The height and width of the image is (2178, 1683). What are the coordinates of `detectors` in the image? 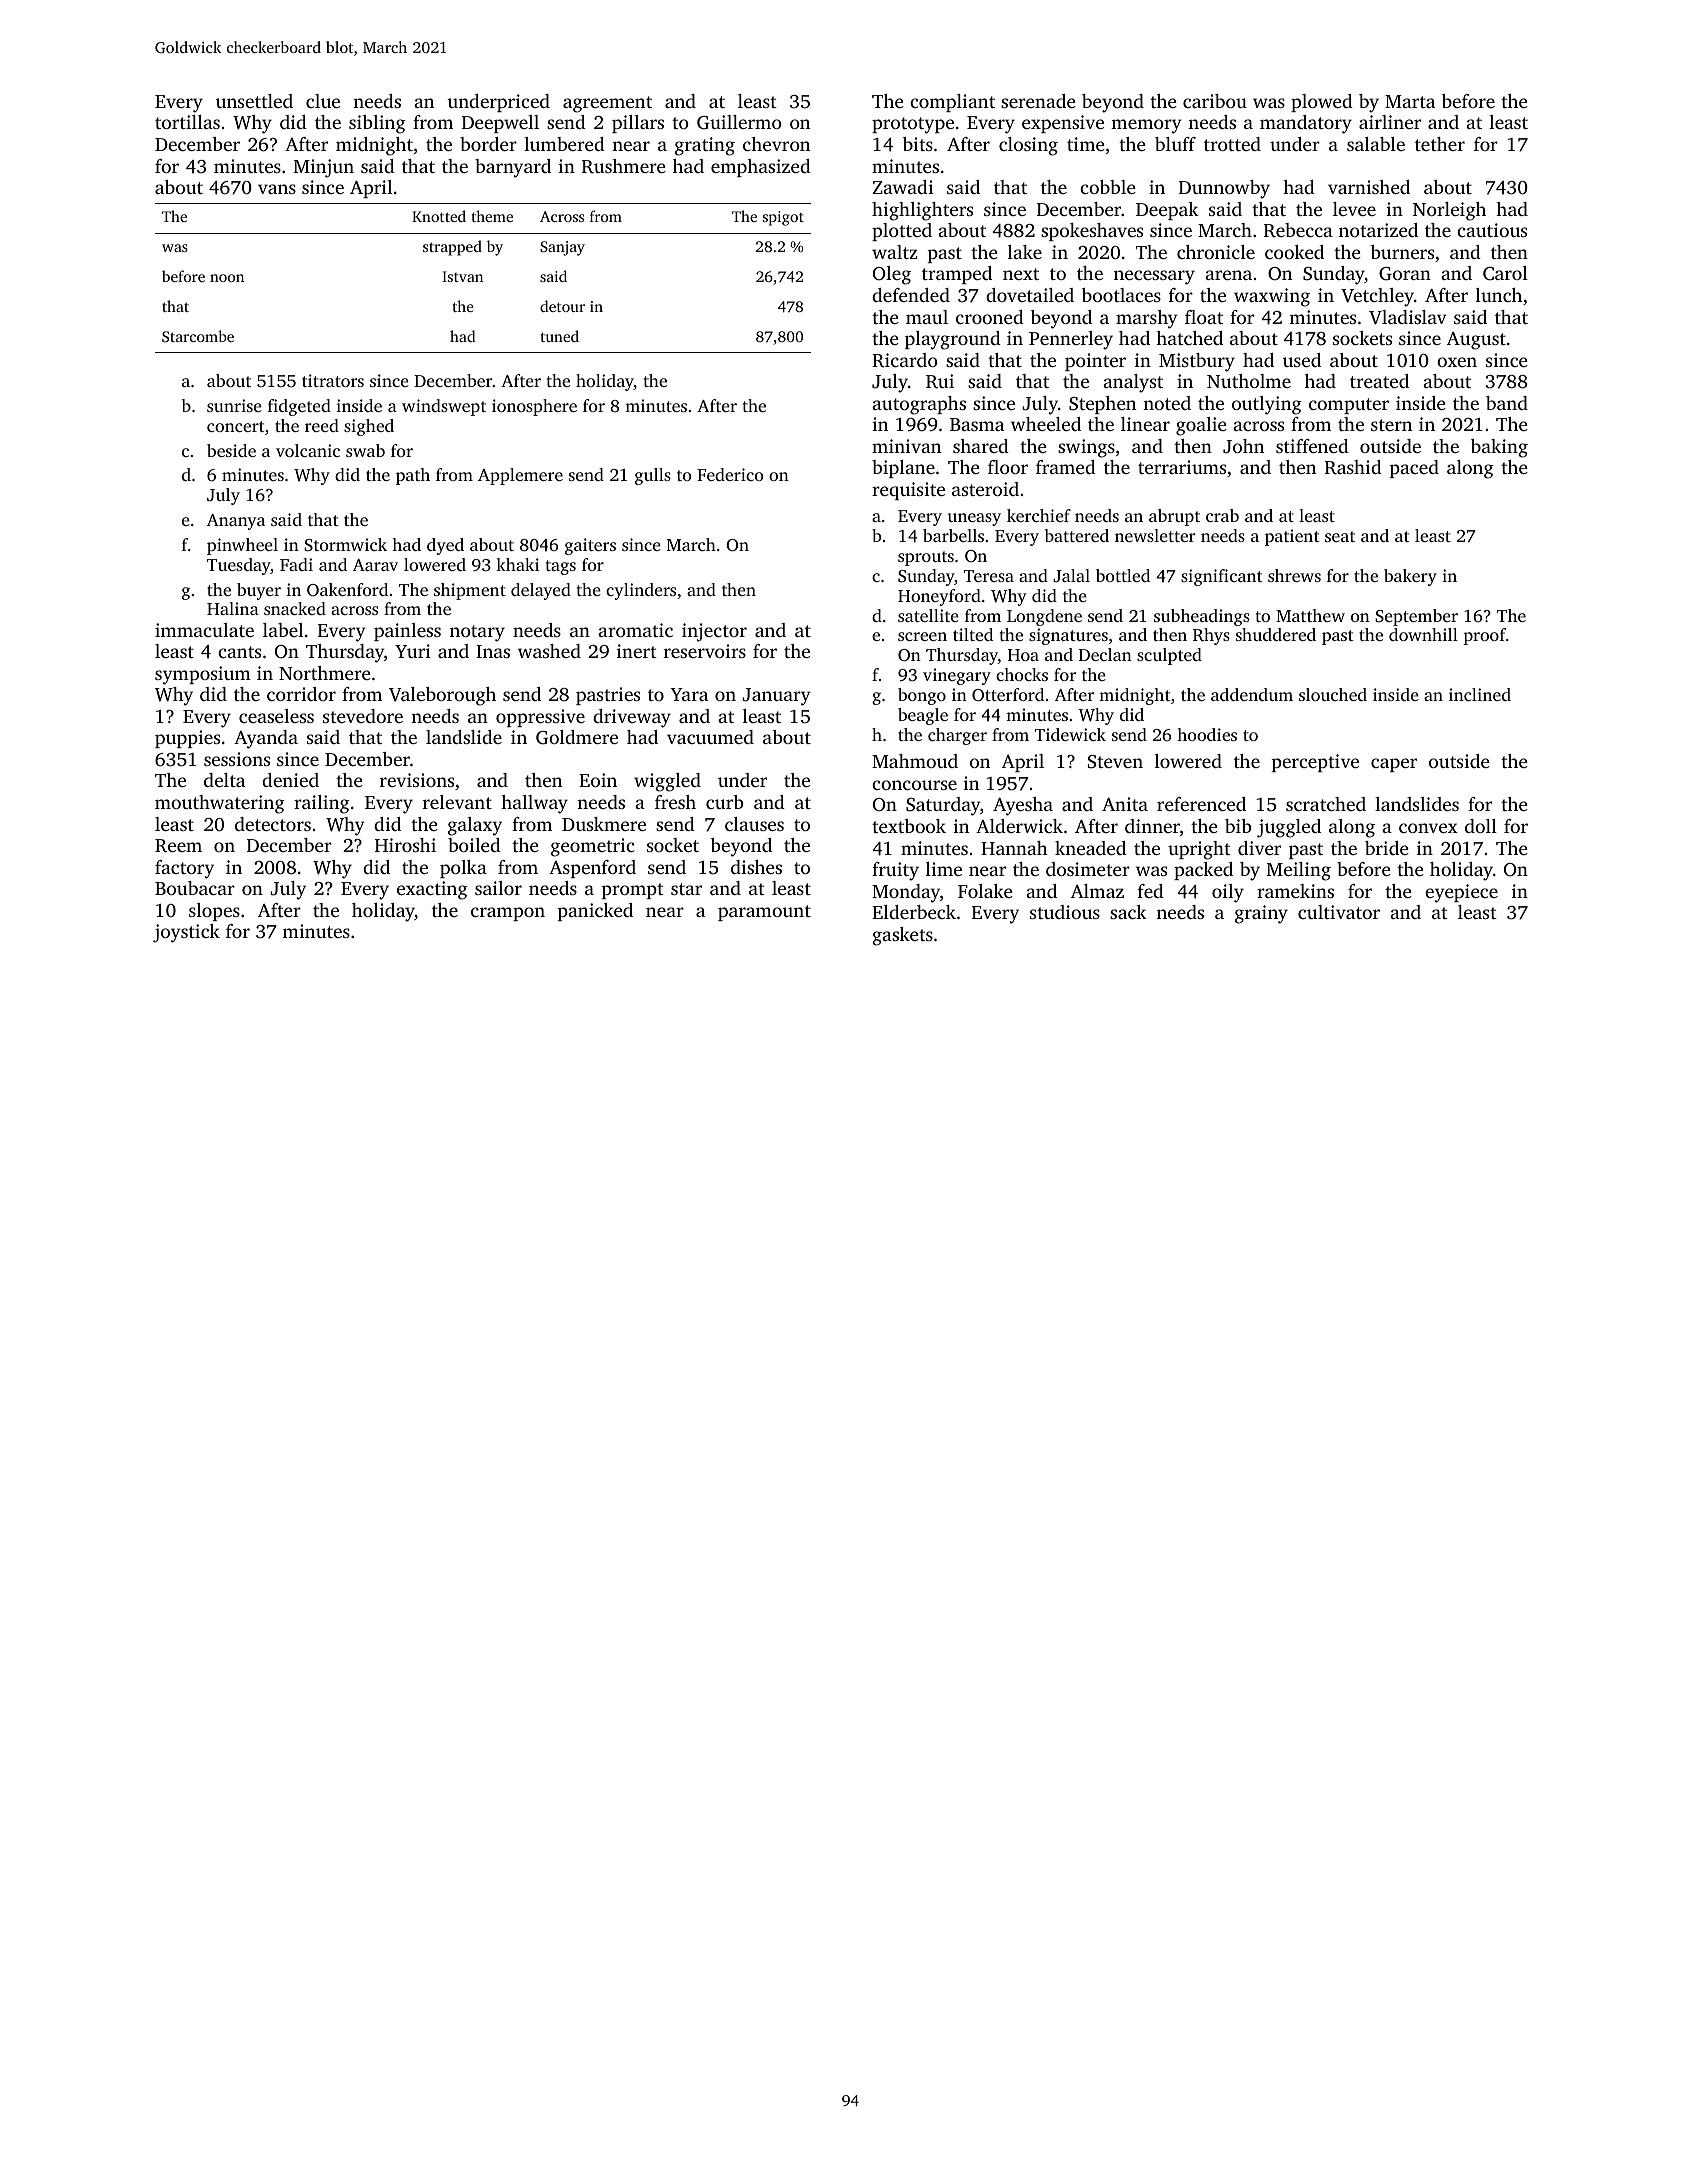 It's located at (273, 824).
